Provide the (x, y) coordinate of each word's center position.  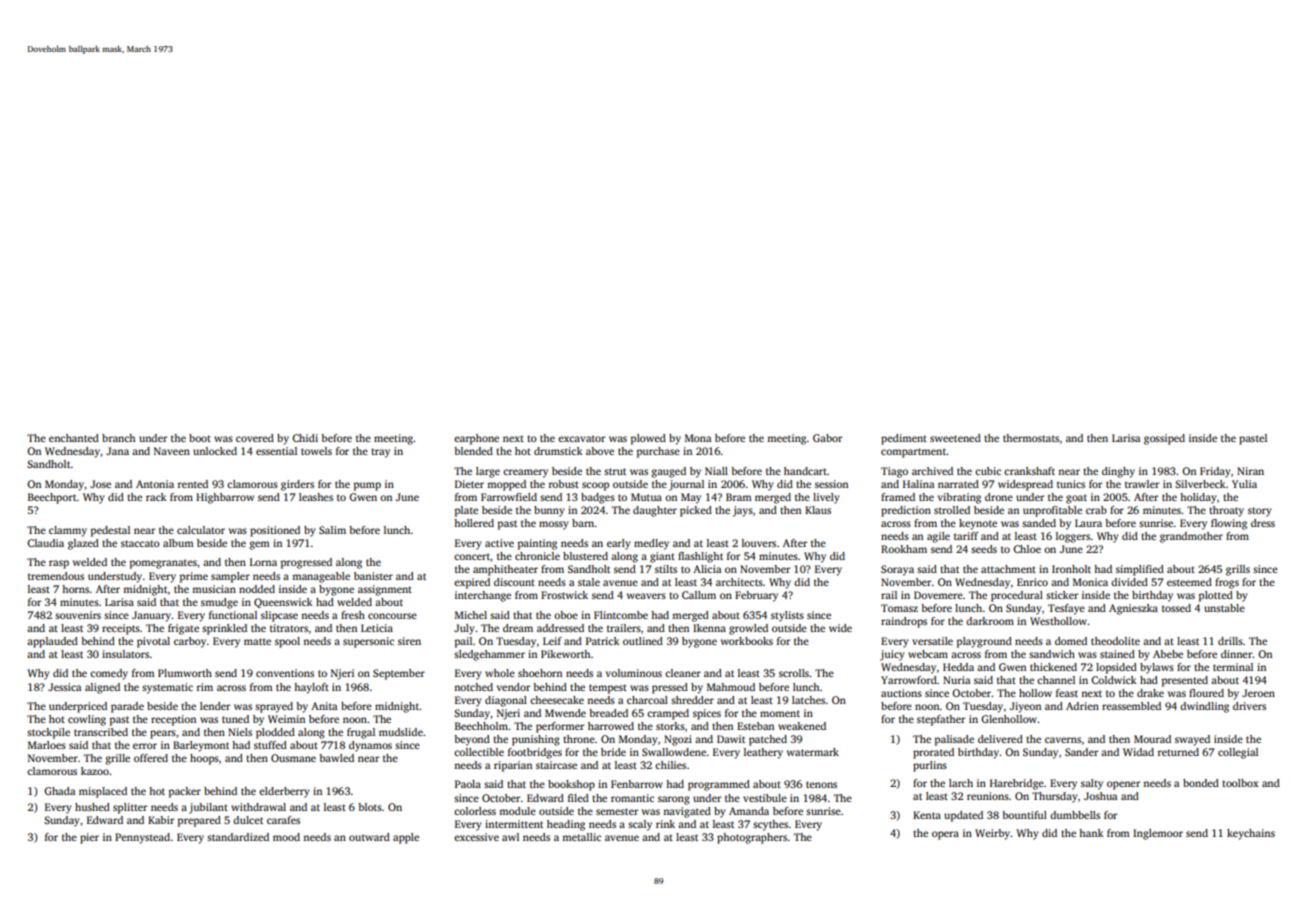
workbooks (747, 641)
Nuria (956, 680)
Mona (698, 438)
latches (808, 700)
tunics (1071, 484)
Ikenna (709, 628)
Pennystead (142, 838)
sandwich (1052, 654)
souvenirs (78, 615)
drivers (1249, 706)
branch (118, 438)
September (399, 674)
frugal (361, 733)
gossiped (1164, 439)
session (831, 484)
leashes (316, 497)
